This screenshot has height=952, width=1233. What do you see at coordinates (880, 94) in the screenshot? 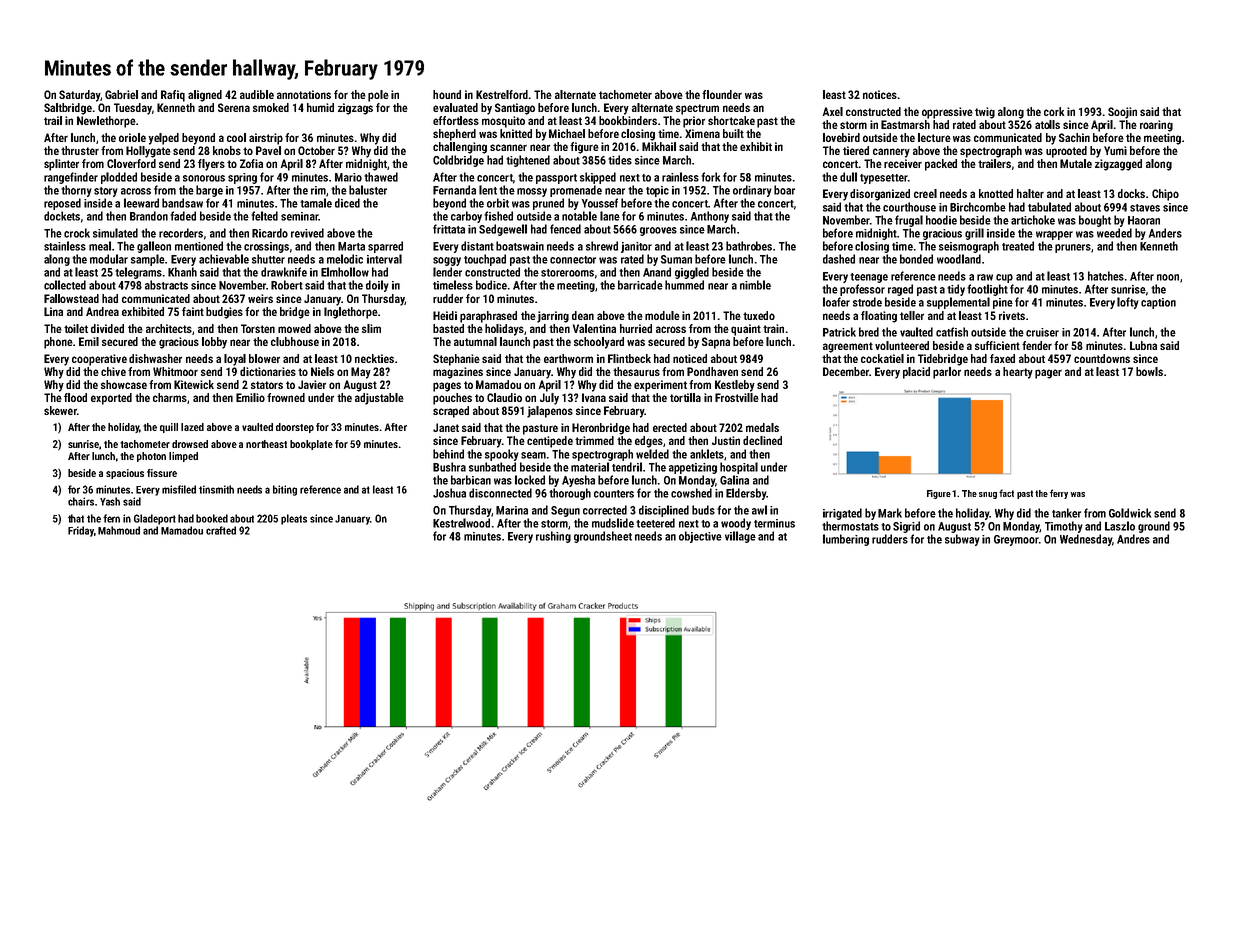
I see `notices` at bounding box center [880, 94].
